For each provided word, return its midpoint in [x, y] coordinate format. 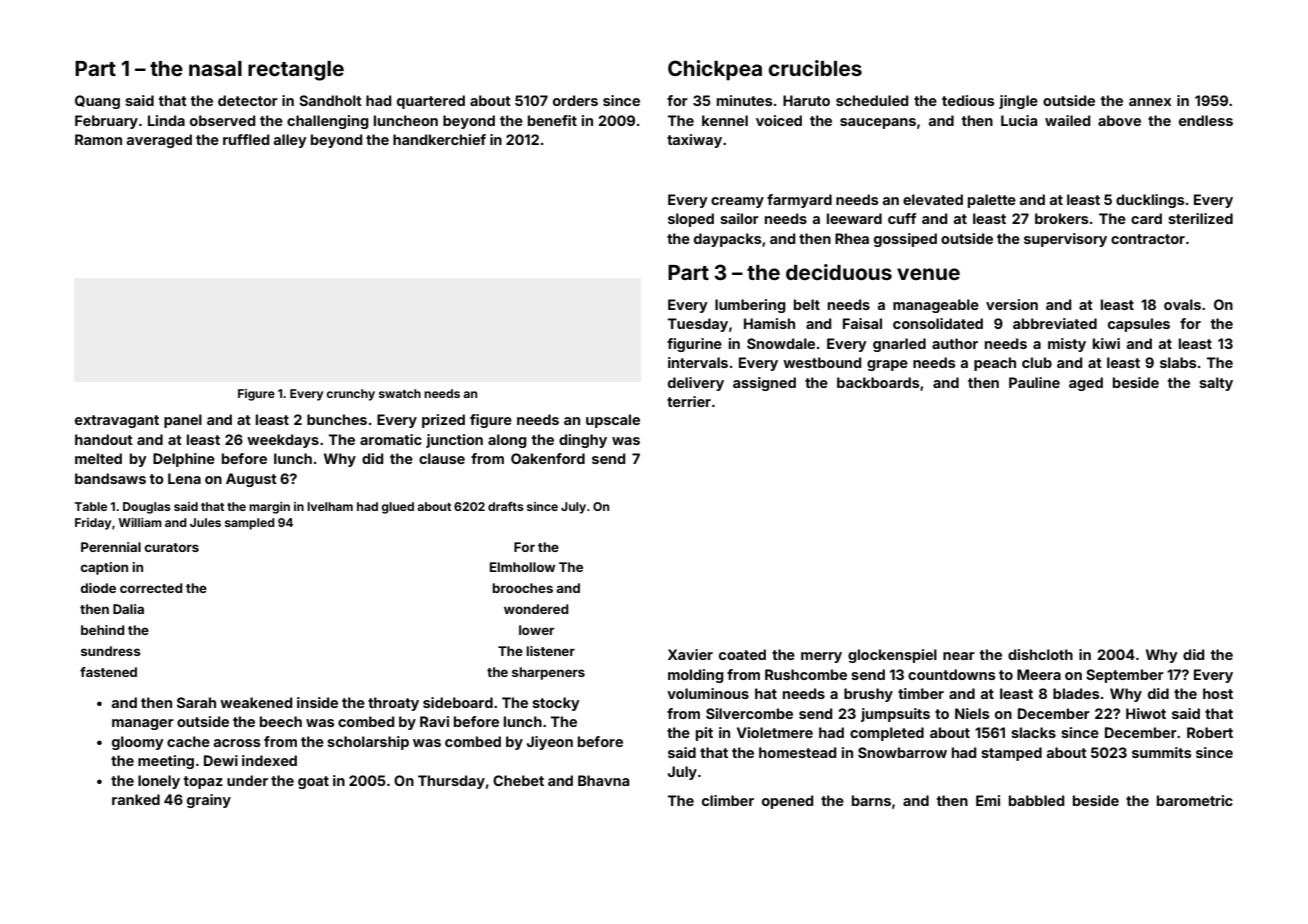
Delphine [184, 460]
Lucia [1019, 120]
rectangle [296, 71]
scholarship [368, 743]
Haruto [806, 100]
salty [1216, 384]
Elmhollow [522, 567]
